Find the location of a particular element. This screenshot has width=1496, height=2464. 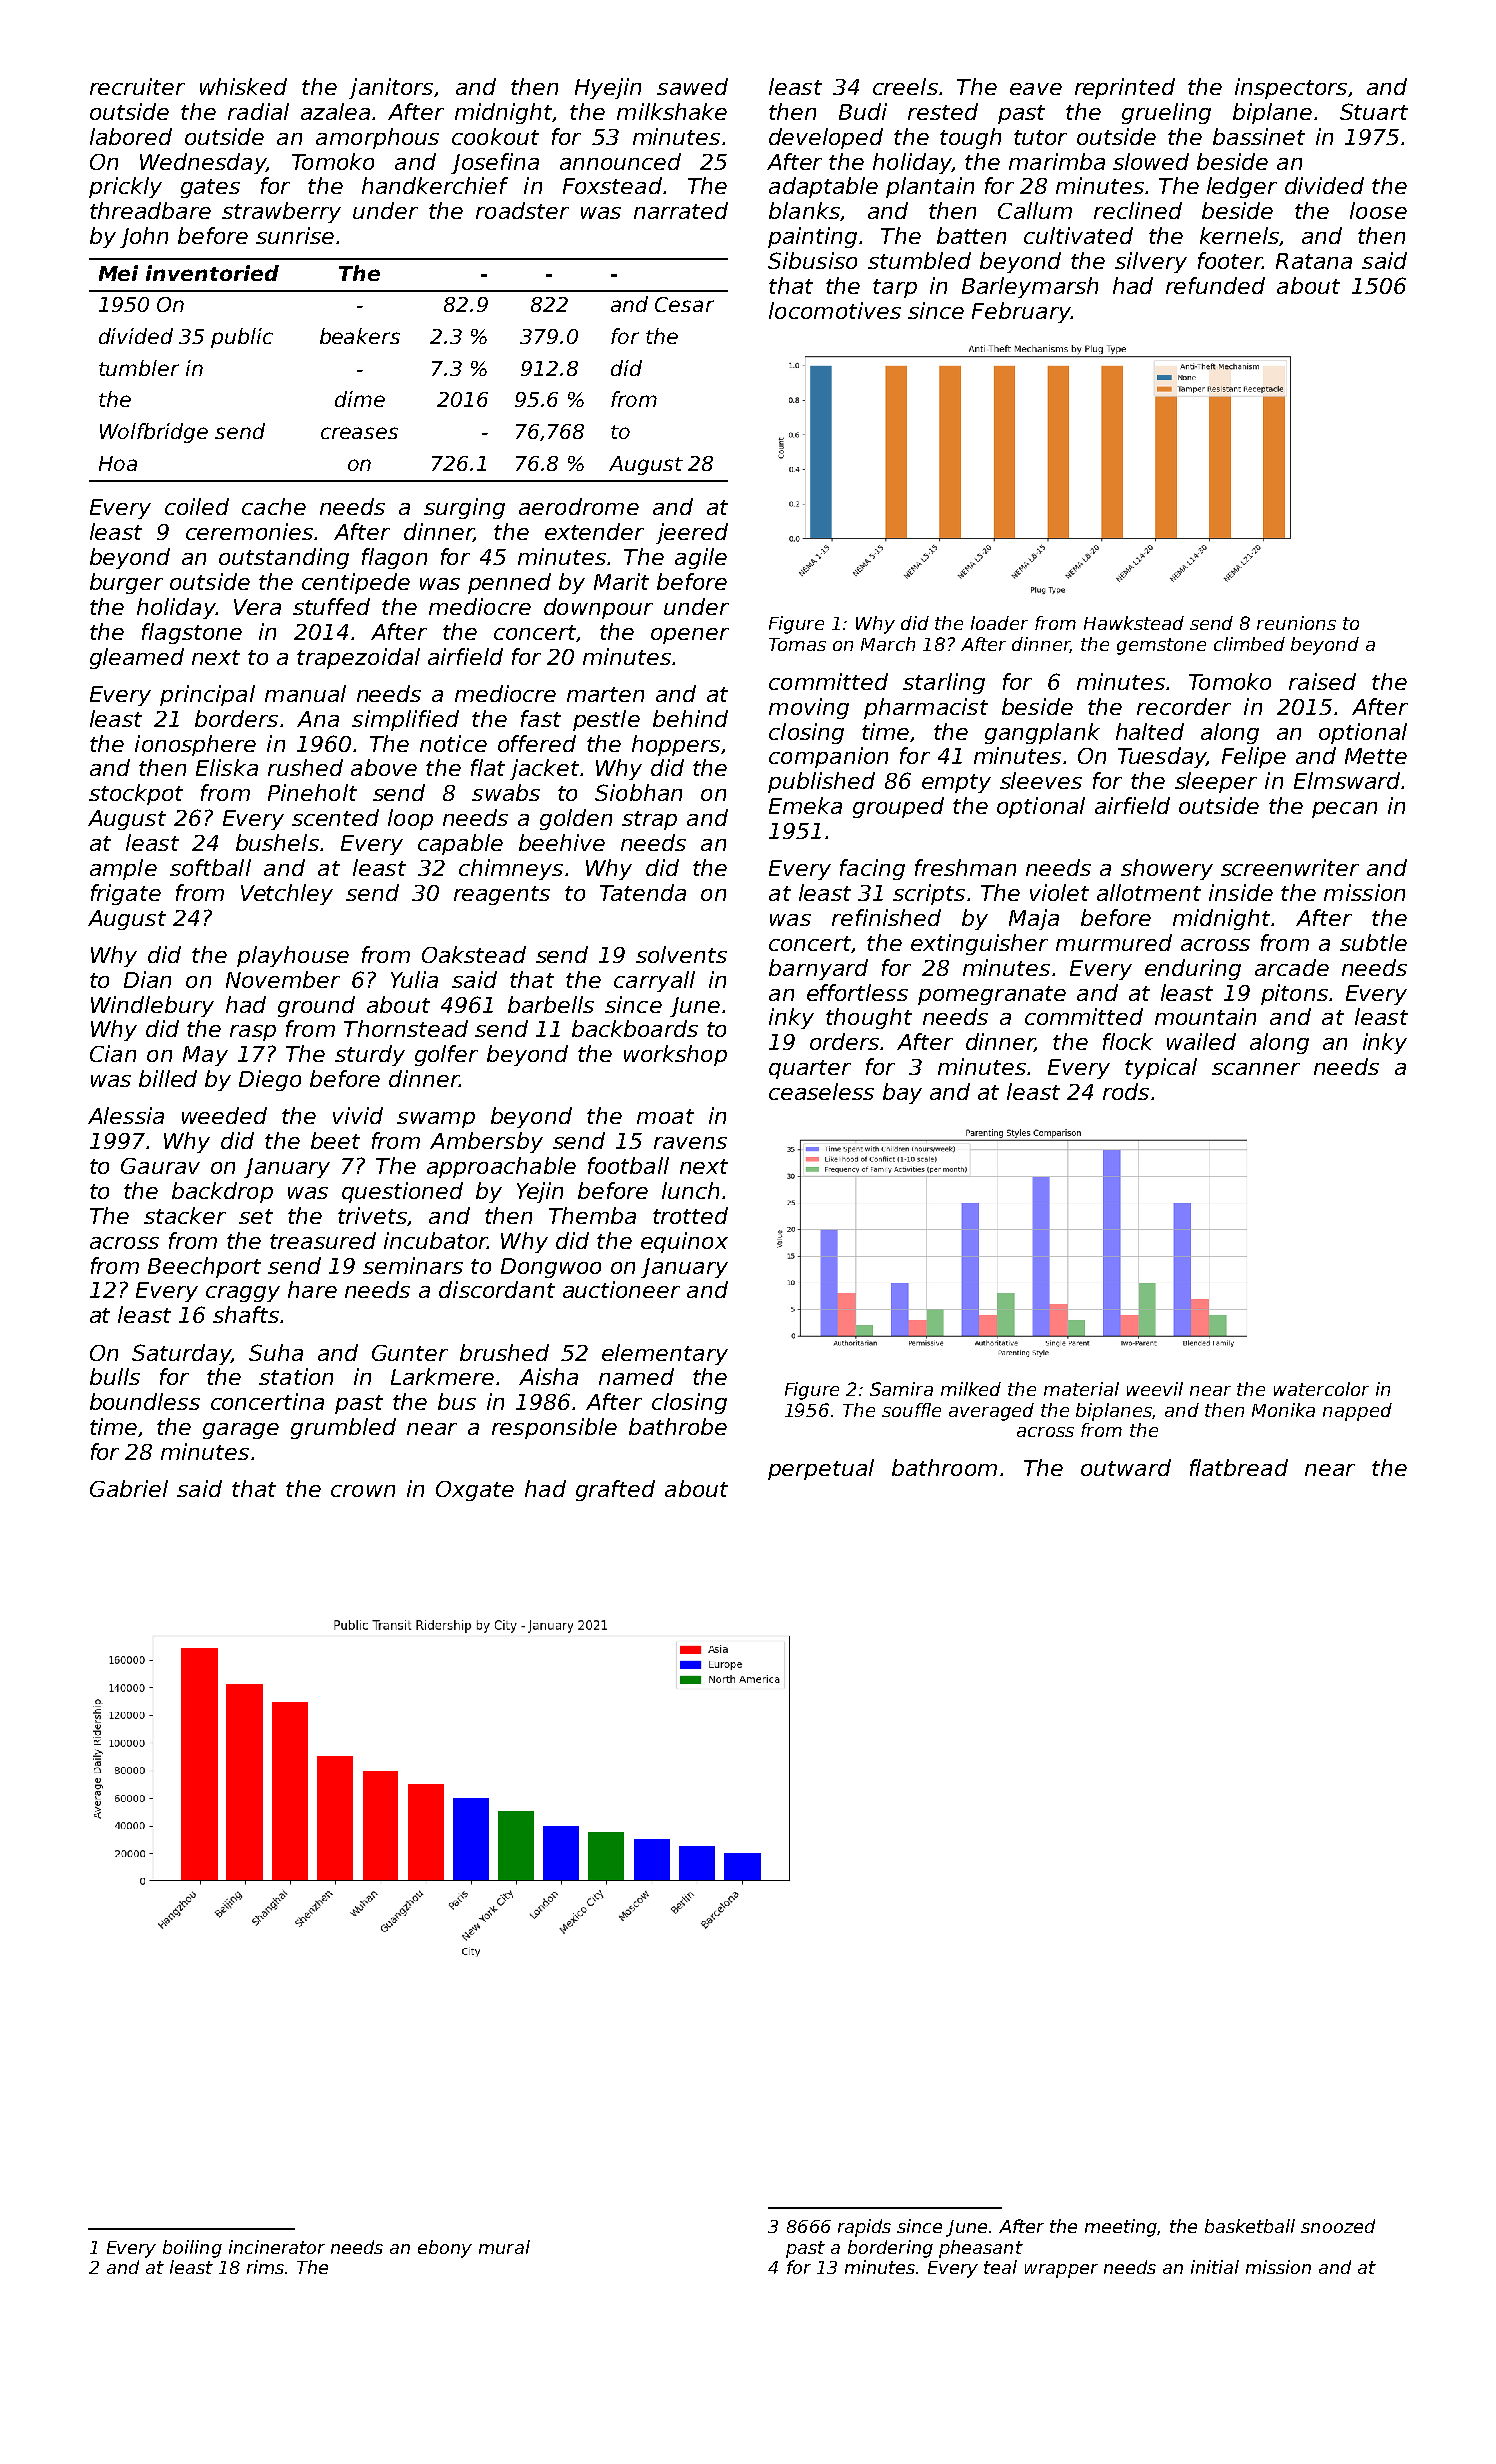

rims is located at coordinates (265, 2267).
